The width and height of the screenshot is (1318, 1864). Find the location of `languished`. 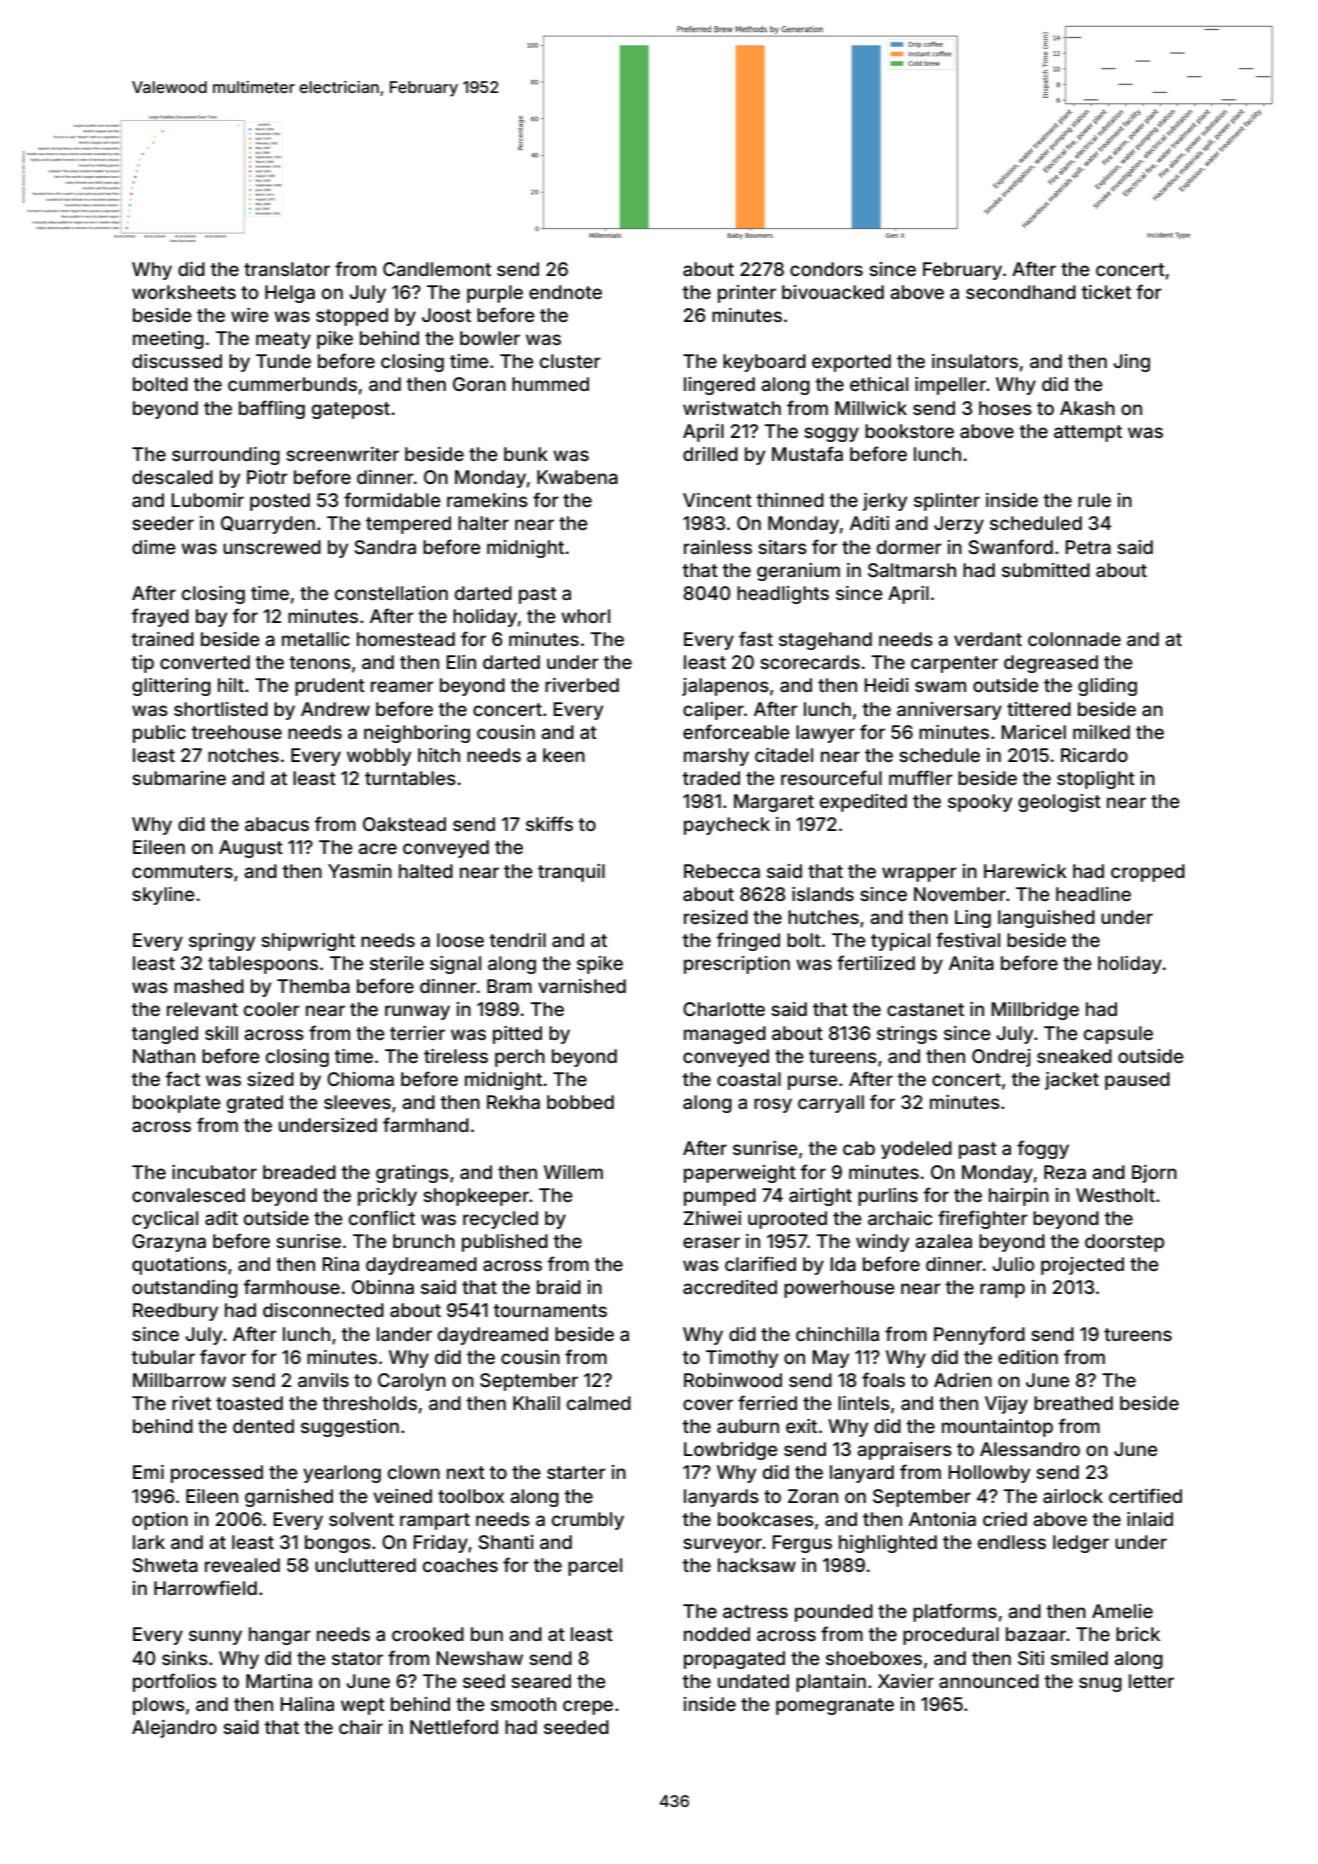

languished is located at coordinates (1046, 919).
